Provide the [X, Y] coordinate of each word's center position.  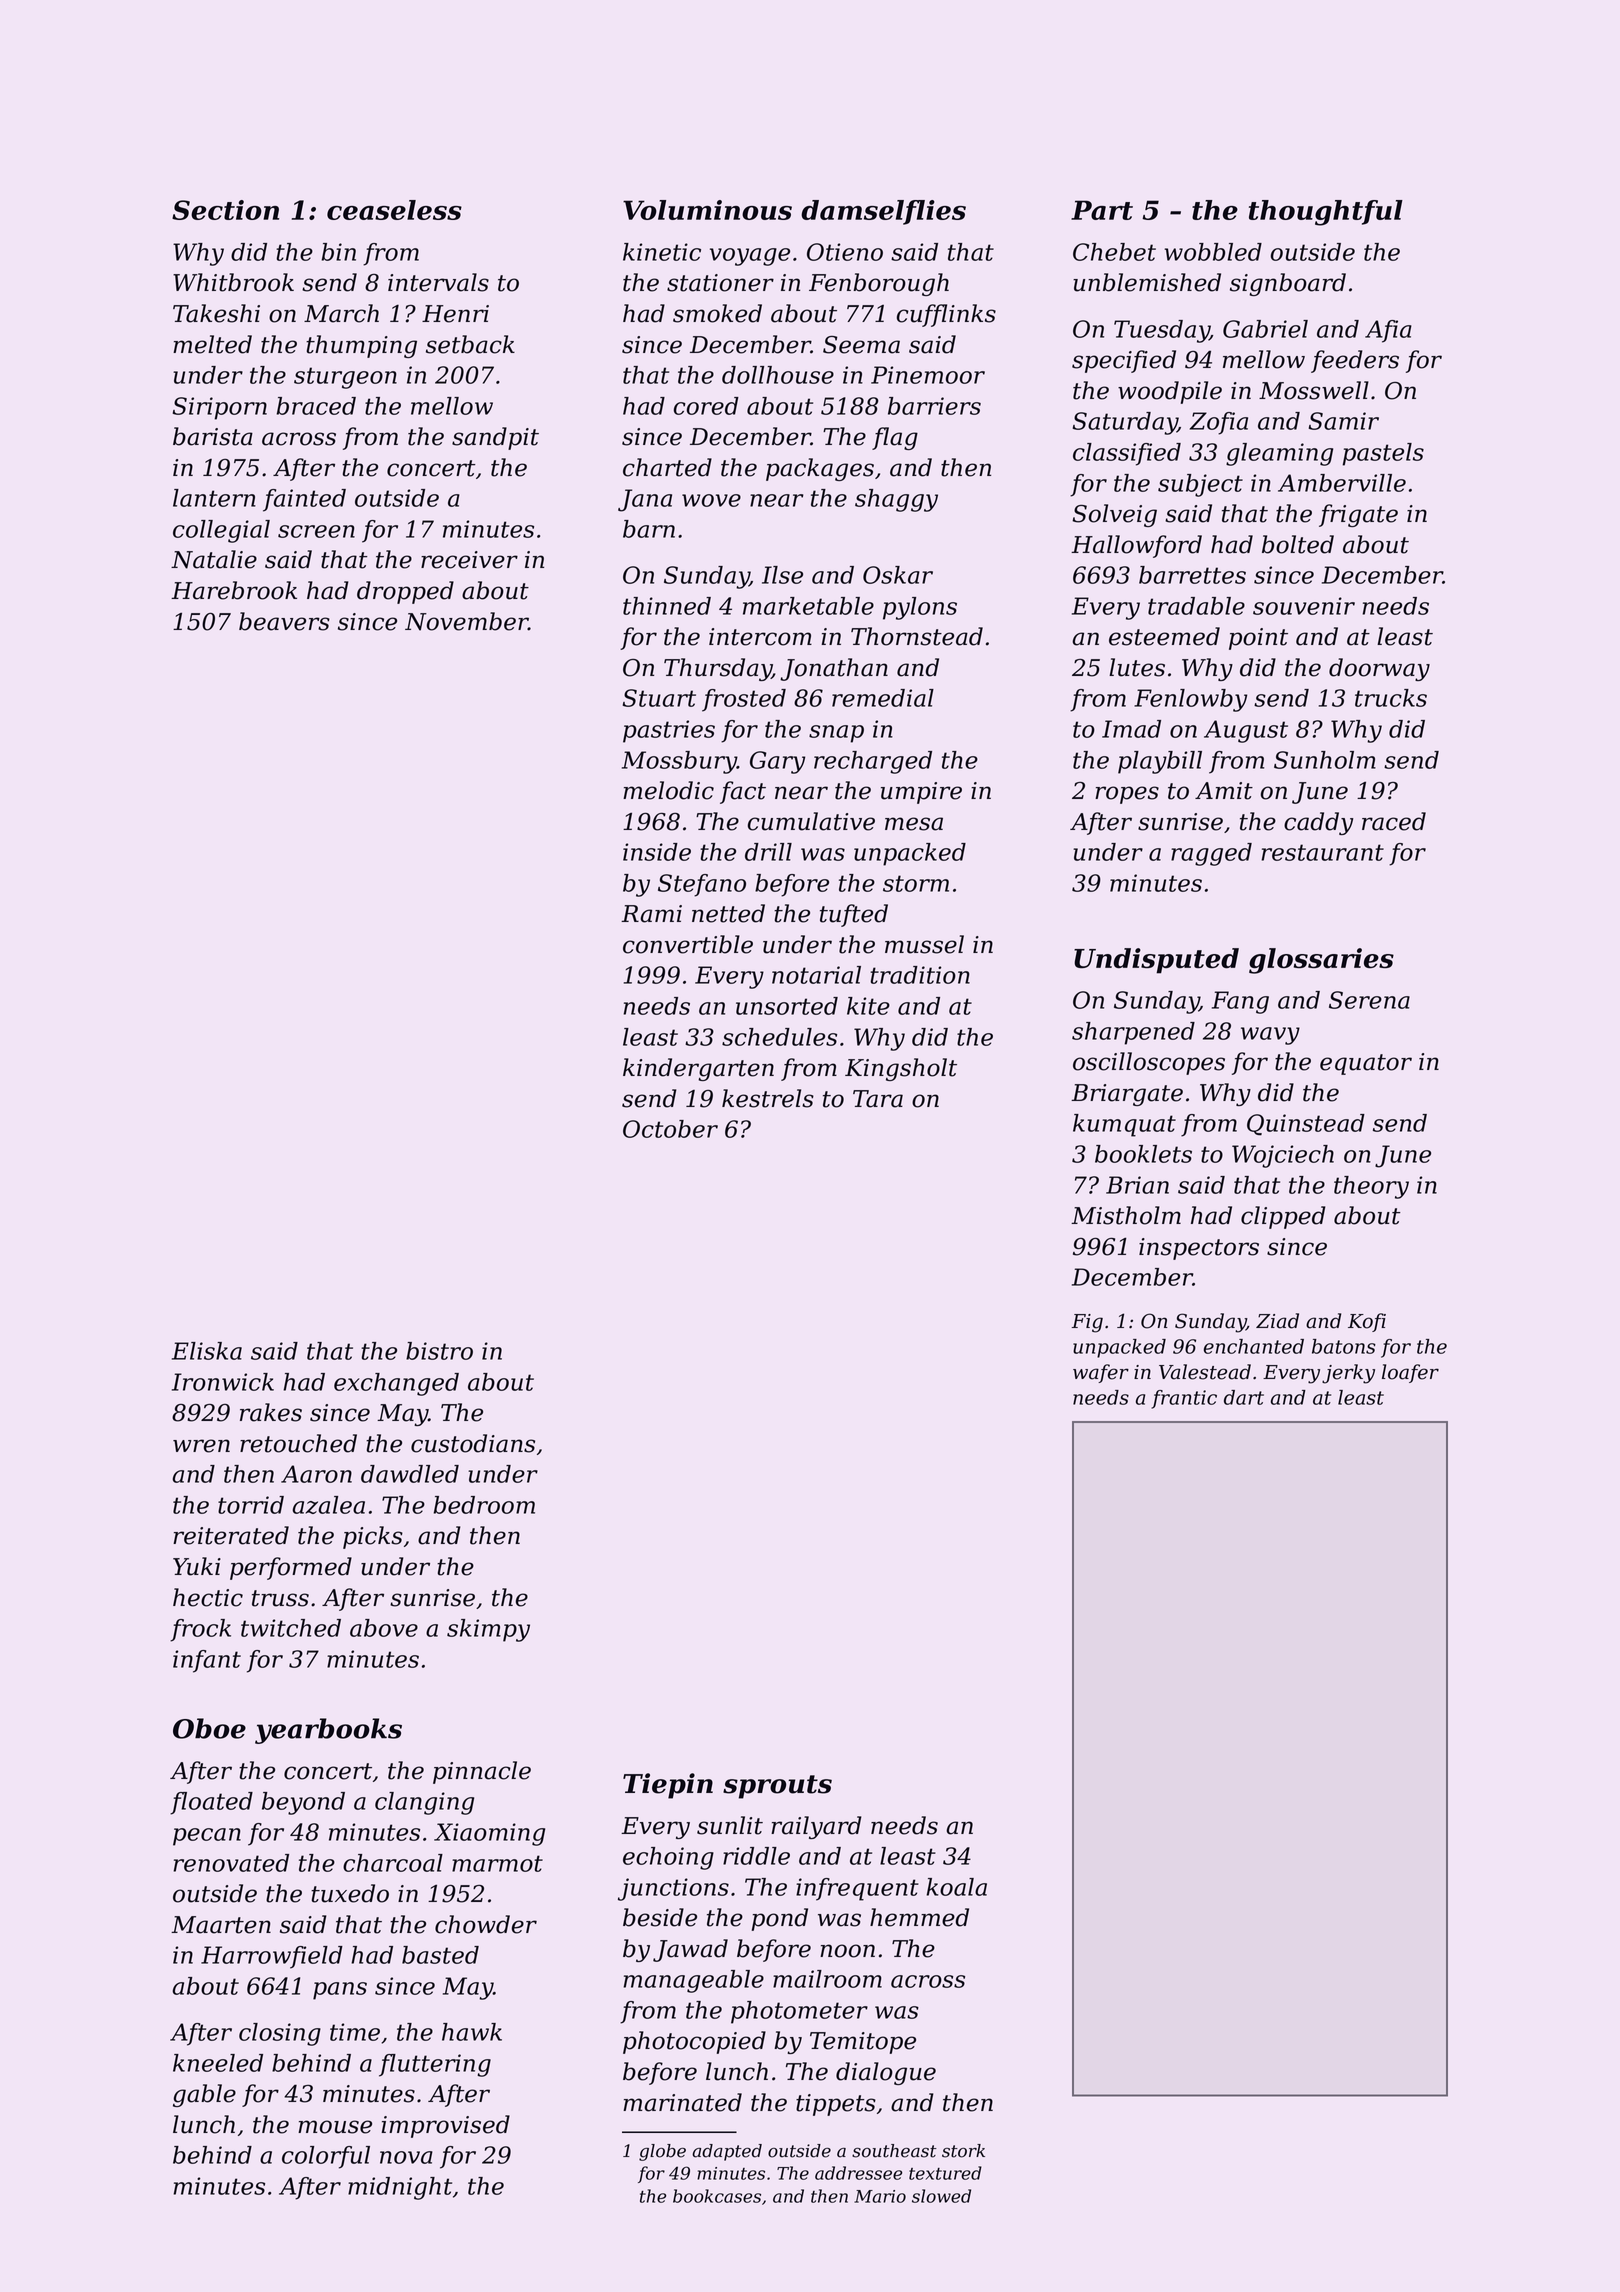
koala [956, 1887]
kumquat [1124, 1125]
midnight [400, 2188]
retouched [298, 1443]
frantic [1184, 1399]
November [466, 621]
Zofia [1219, 423]
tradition [920, 975]
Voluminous [707, 210]
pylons [920, 608]
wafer [1101, 1373]
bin [339, 252]
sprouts [777, 1787]
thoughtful [1326, 213]
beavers [284, 621]
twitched [291, 1628]
